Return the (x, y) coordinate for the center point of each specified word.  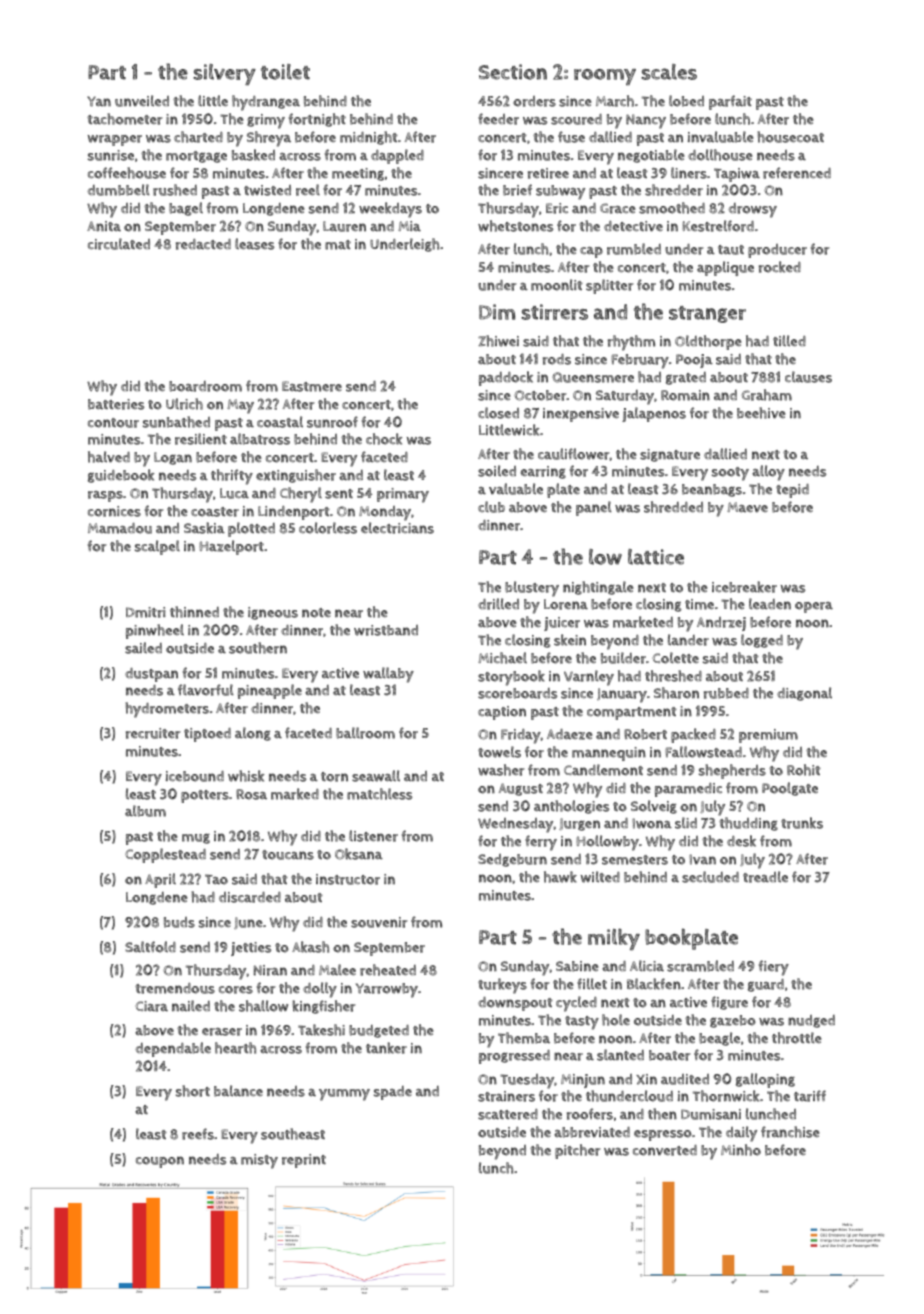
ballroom (365, 733)
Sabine (577, 966)
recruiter (153, 733)
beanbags (712, 490)
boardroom (205, 386)
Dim (497, 312)
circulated (119, 244)
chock (384, 439)
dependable (173, 1049)
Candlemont (603, 770)
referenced (797, 173)
